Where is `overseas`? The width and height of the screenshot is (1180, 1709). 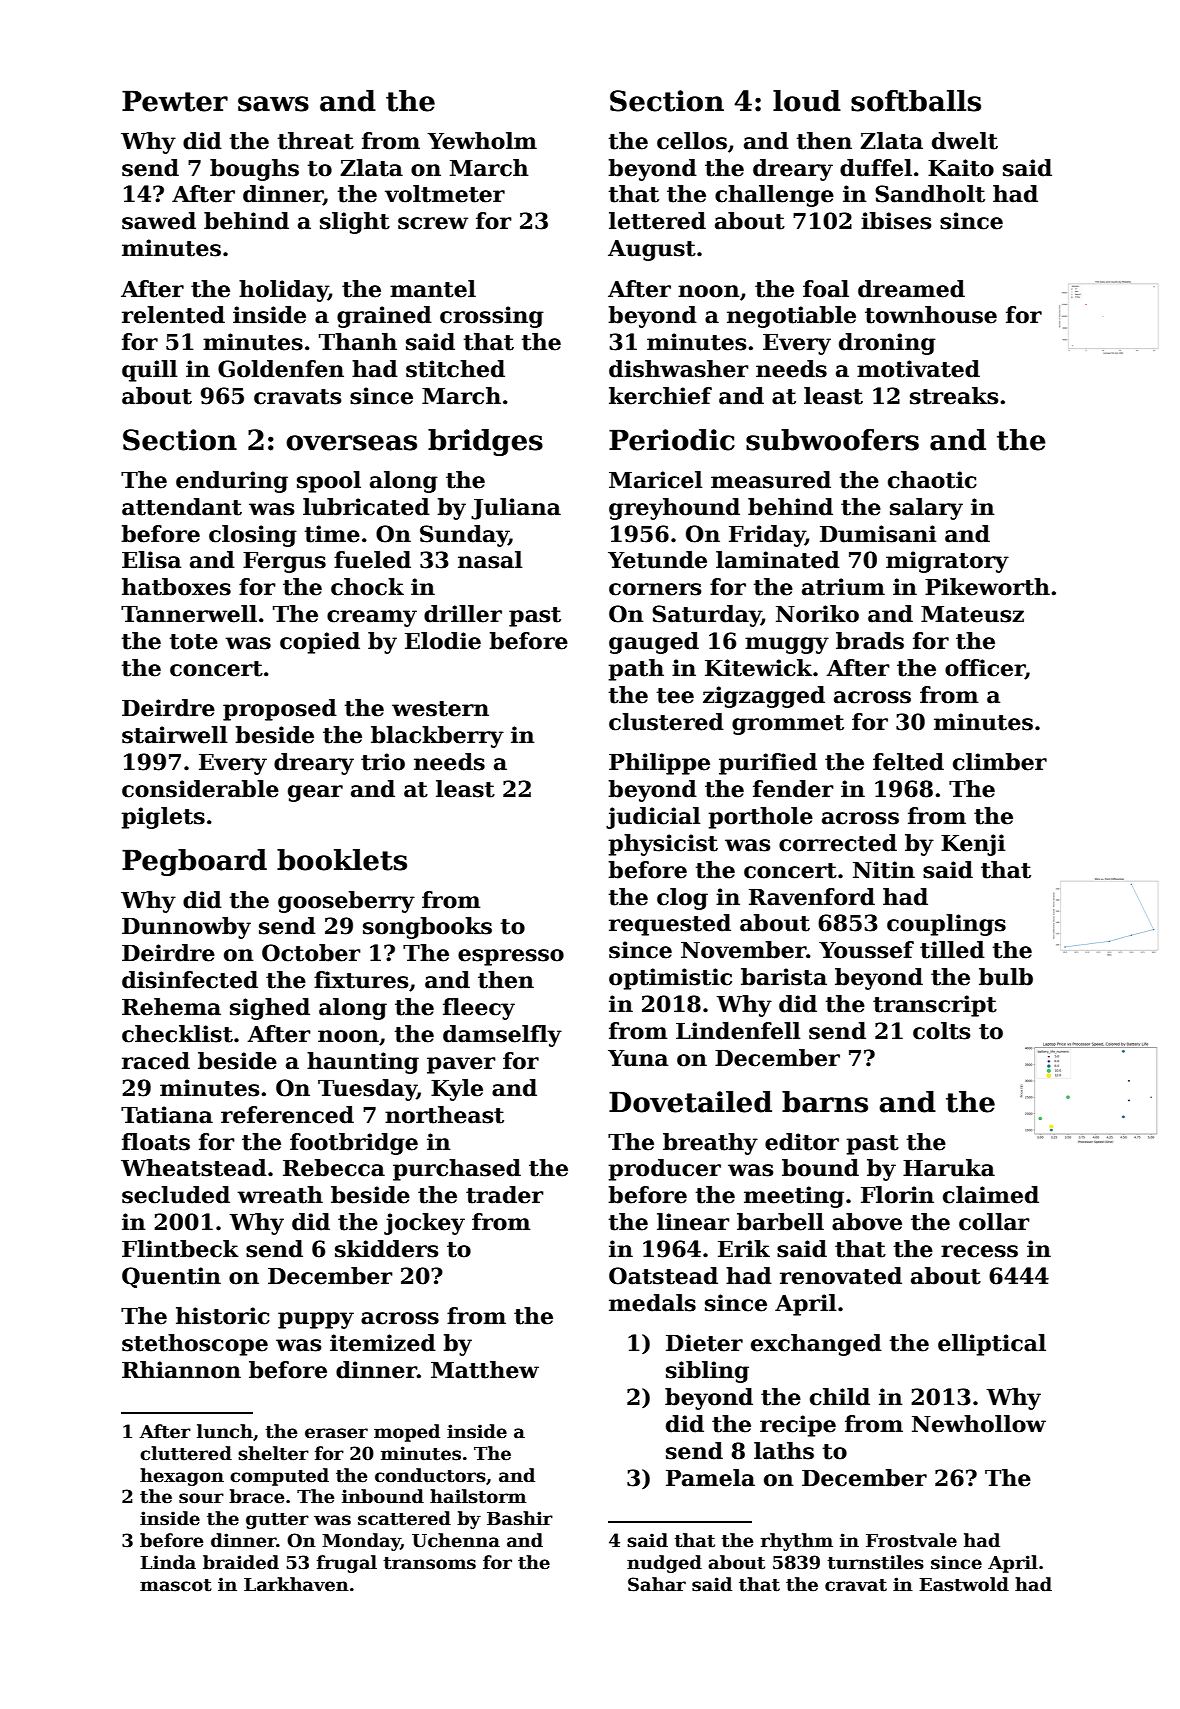 overseas is located at coordinates (351, 443).
